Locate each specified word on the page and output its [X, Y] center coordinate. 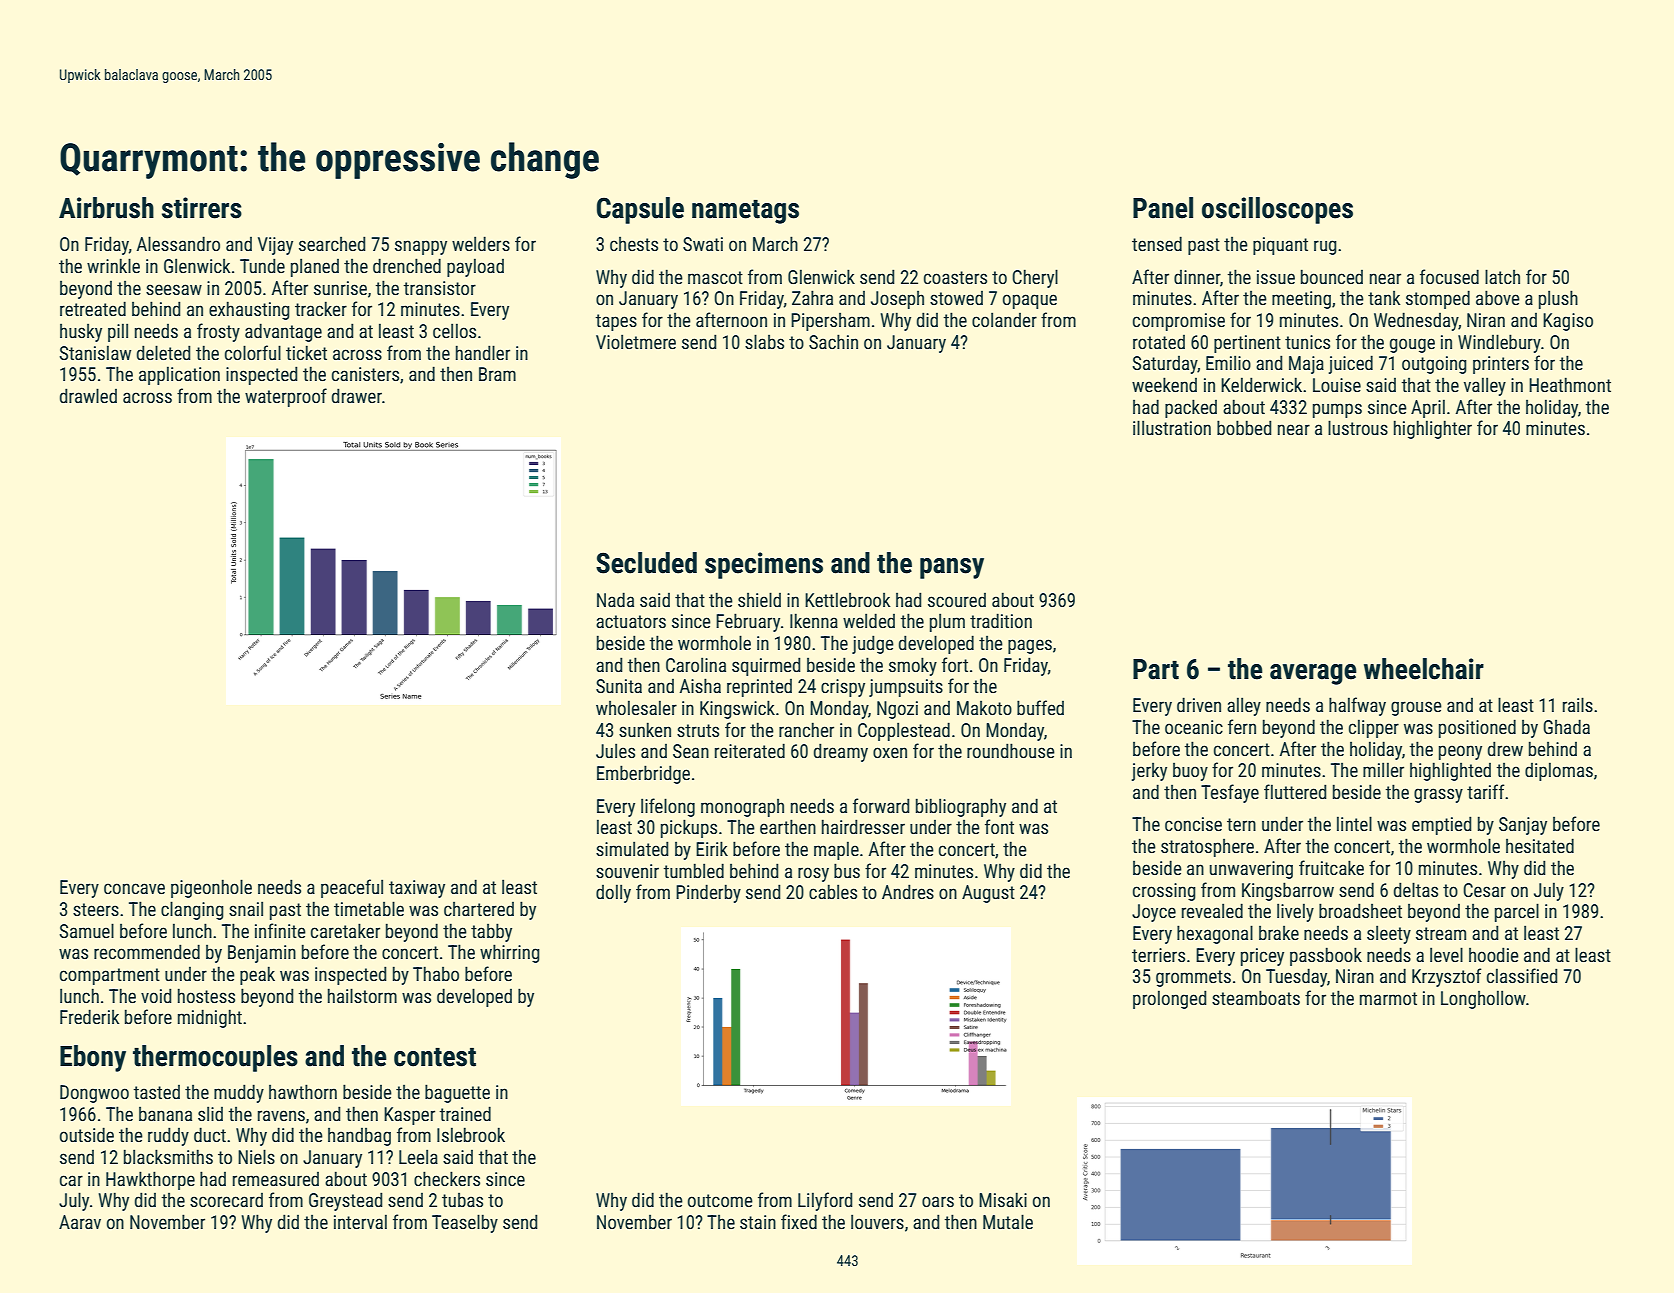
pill [118, 332]
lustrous [1358, 427]
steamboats [1256, 997]
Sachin [833, 341]
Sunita [619, 686]
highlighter [1433, 429]
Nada [615, 599]
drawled [88, 395]
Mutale [1008, 1221]
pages [1030, 646]
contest [435, 1057]
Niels [256, 1156]
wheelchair [1424, 669]
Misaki [1003, 1199]
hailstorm [362, 995]
